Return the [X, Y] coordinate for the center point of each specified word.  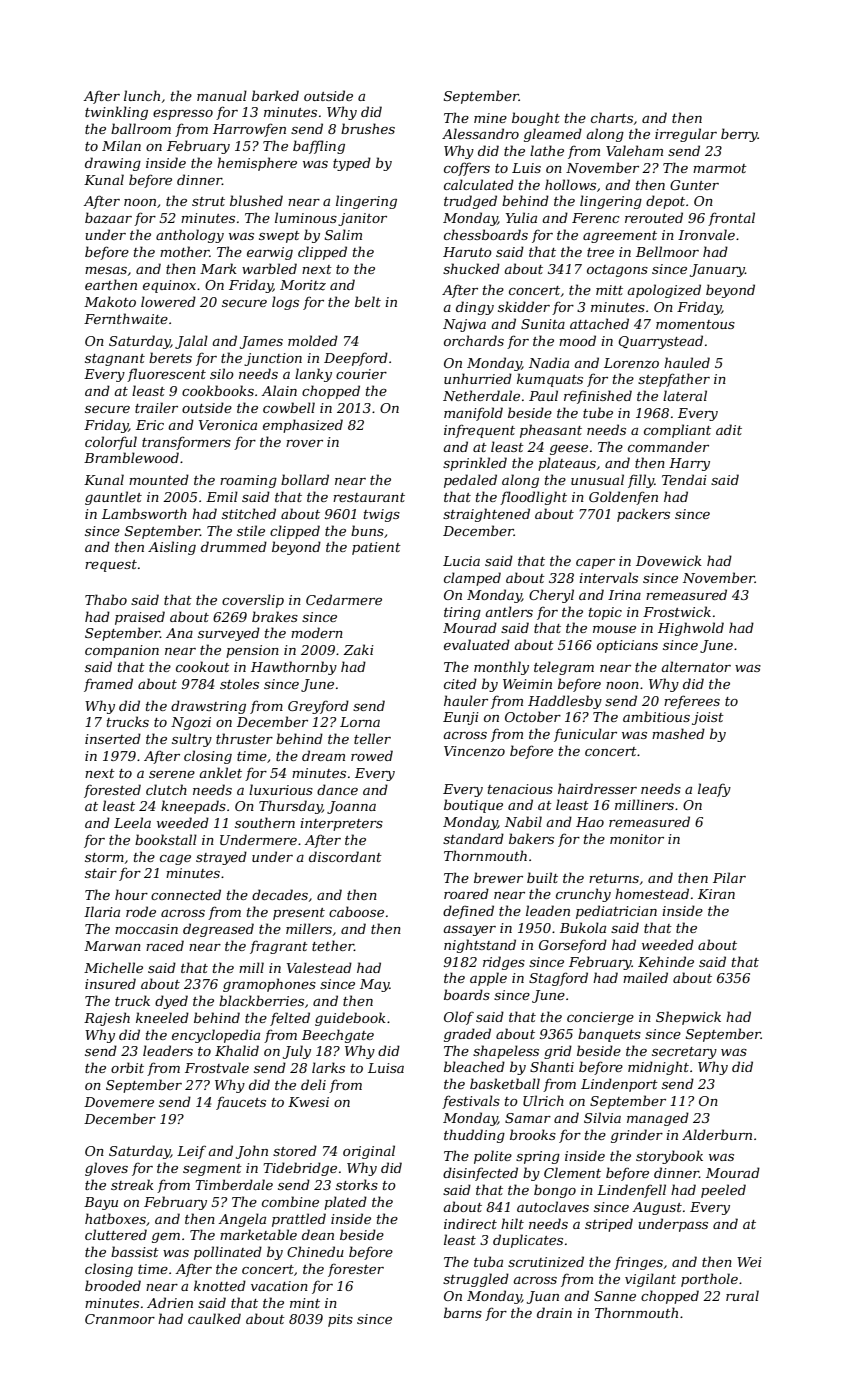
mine [490, 118]
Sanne [615, 1296]
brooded [113, 1285]
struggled [476, 1280]
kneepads [193, 807]
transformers [186, 443]
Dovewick [669, 560]
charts [612, 117]
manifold [473, 414]
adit [729, 429]
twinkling [116, 113]
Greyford [318, 707]
